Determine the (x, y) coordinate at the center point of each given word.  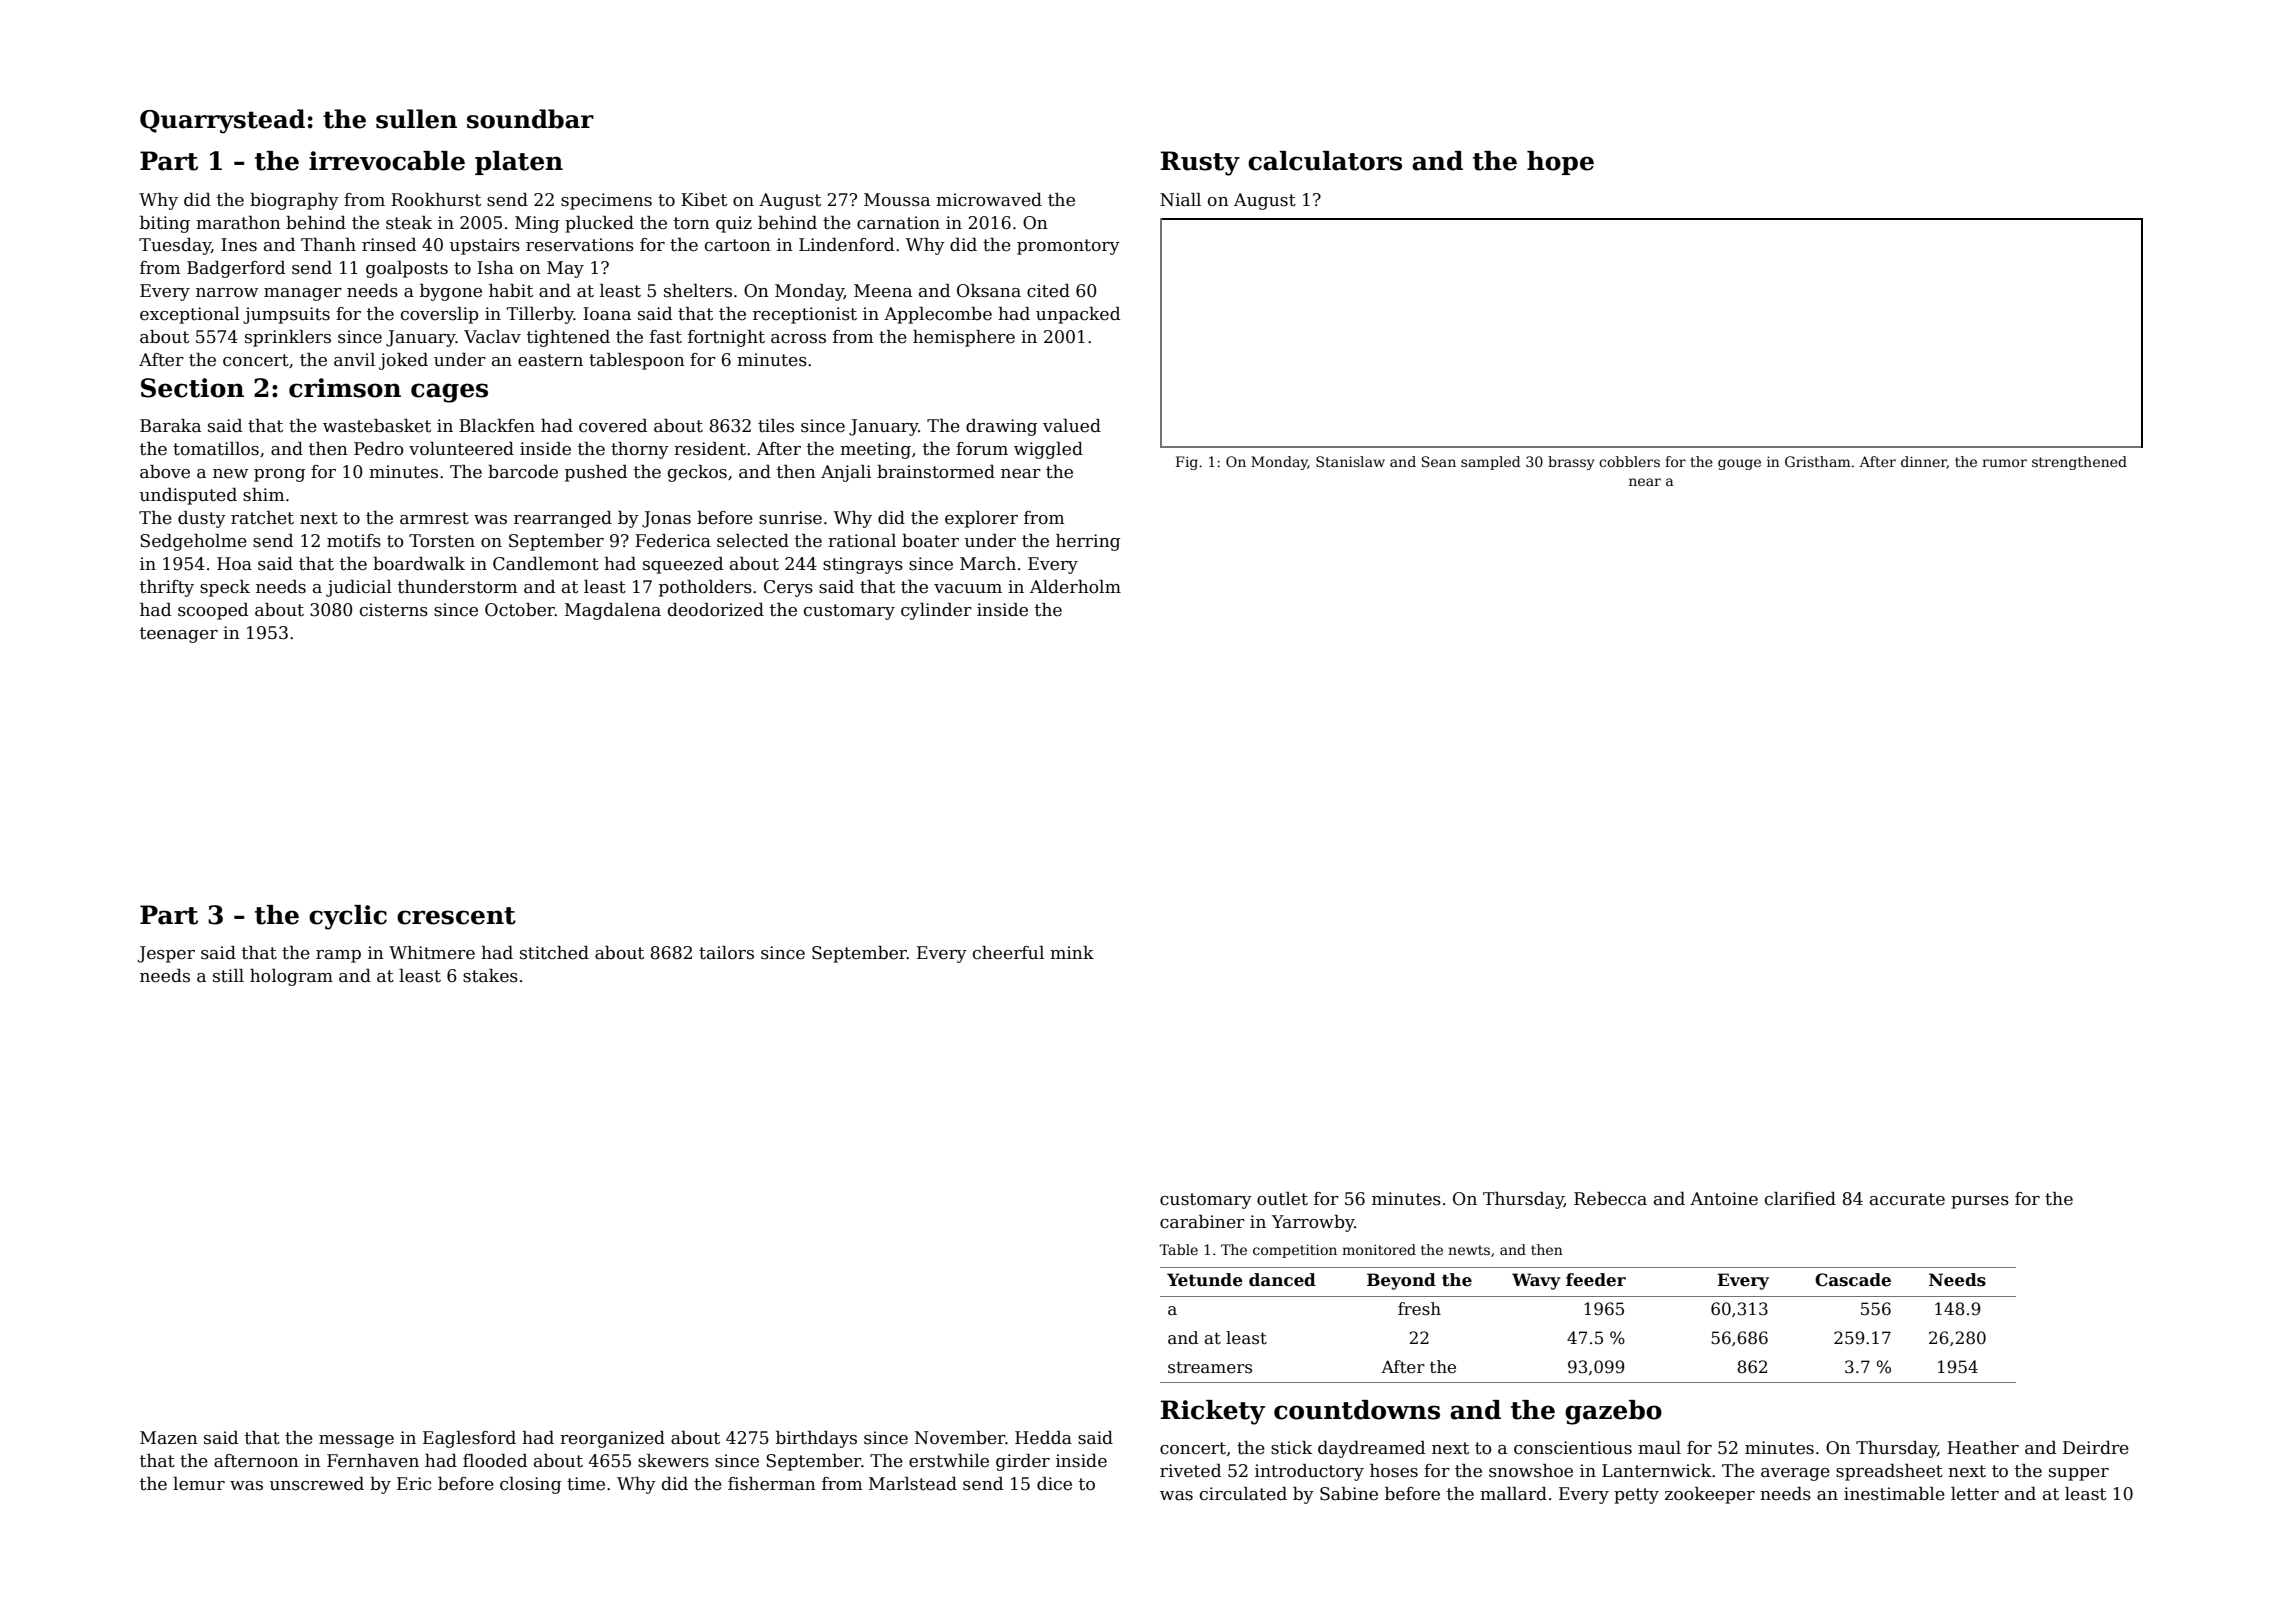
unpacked (1078, 315)
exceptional (190, 315)
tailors (726, 953)
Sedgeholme (193, 542)
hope (1560, 163)
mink (1072, 952)
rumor (2004, 463)
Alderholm (1075, 587)
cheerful (1008, 953)
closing (530, 1485)
